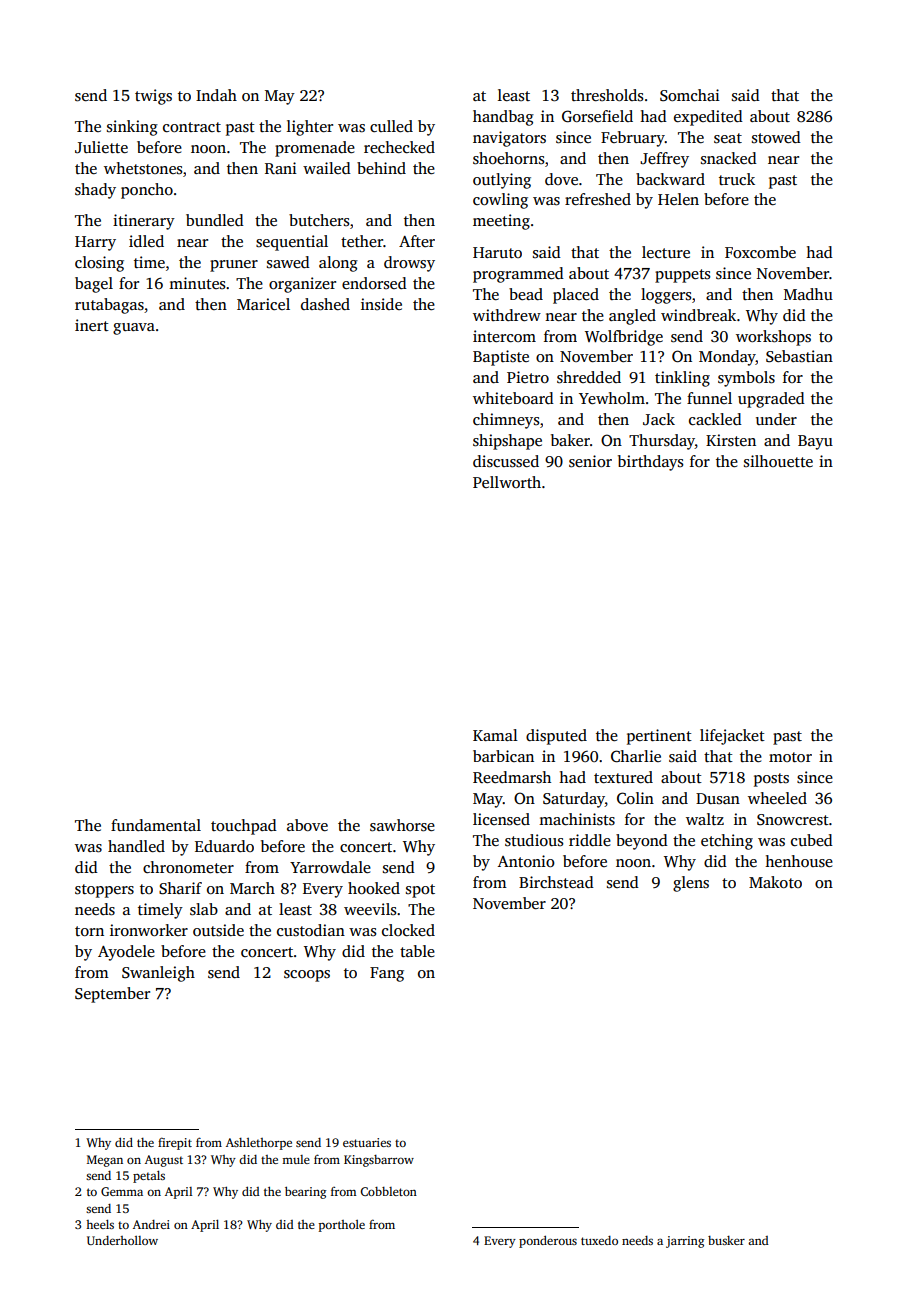  What do you see at coordinates (503, 118) in the screenshot?
I see `handbag` at bounding box center [503, 118].
